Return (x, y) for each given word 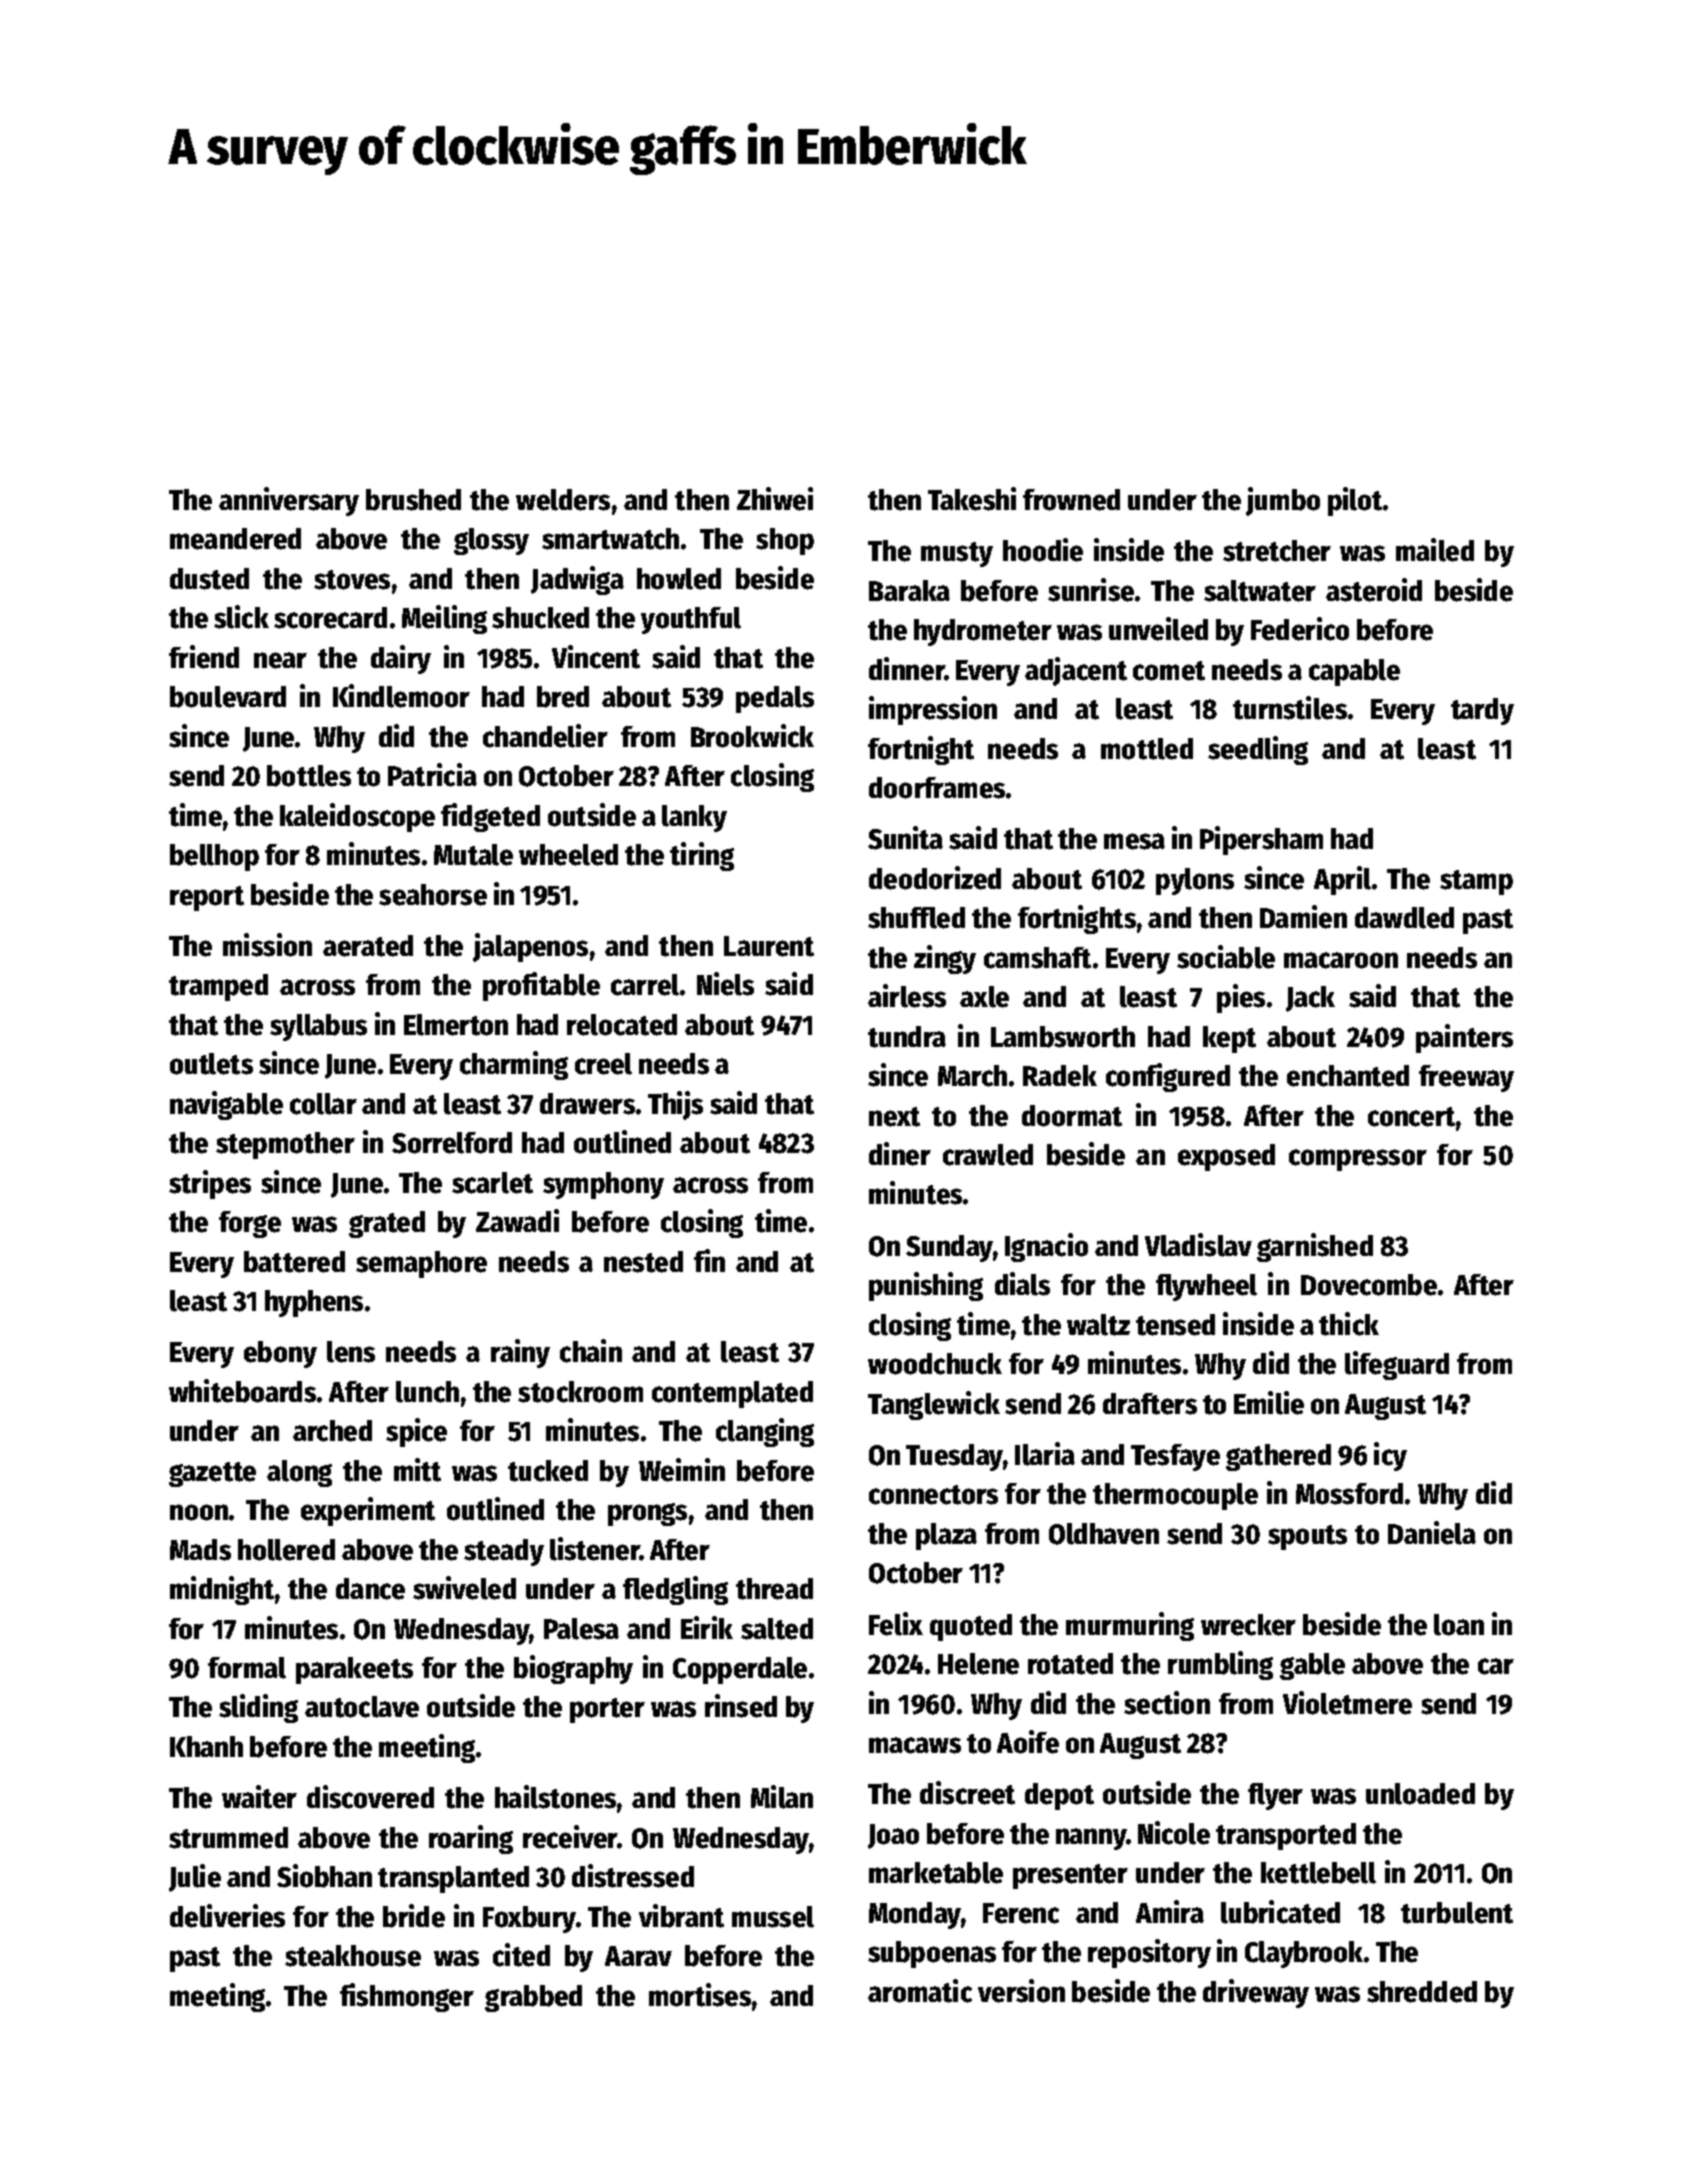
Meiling (444, 619)
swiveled (464, 1588)
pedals (775, 699)
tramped (218, 987)
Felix (896, 1624)
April (1342, 880)
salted (777, 1629)
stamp (1476, 882)
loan (1459, 1625)
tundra (907, 1037)
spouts (1307, 1537)
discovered (370, 1797)
